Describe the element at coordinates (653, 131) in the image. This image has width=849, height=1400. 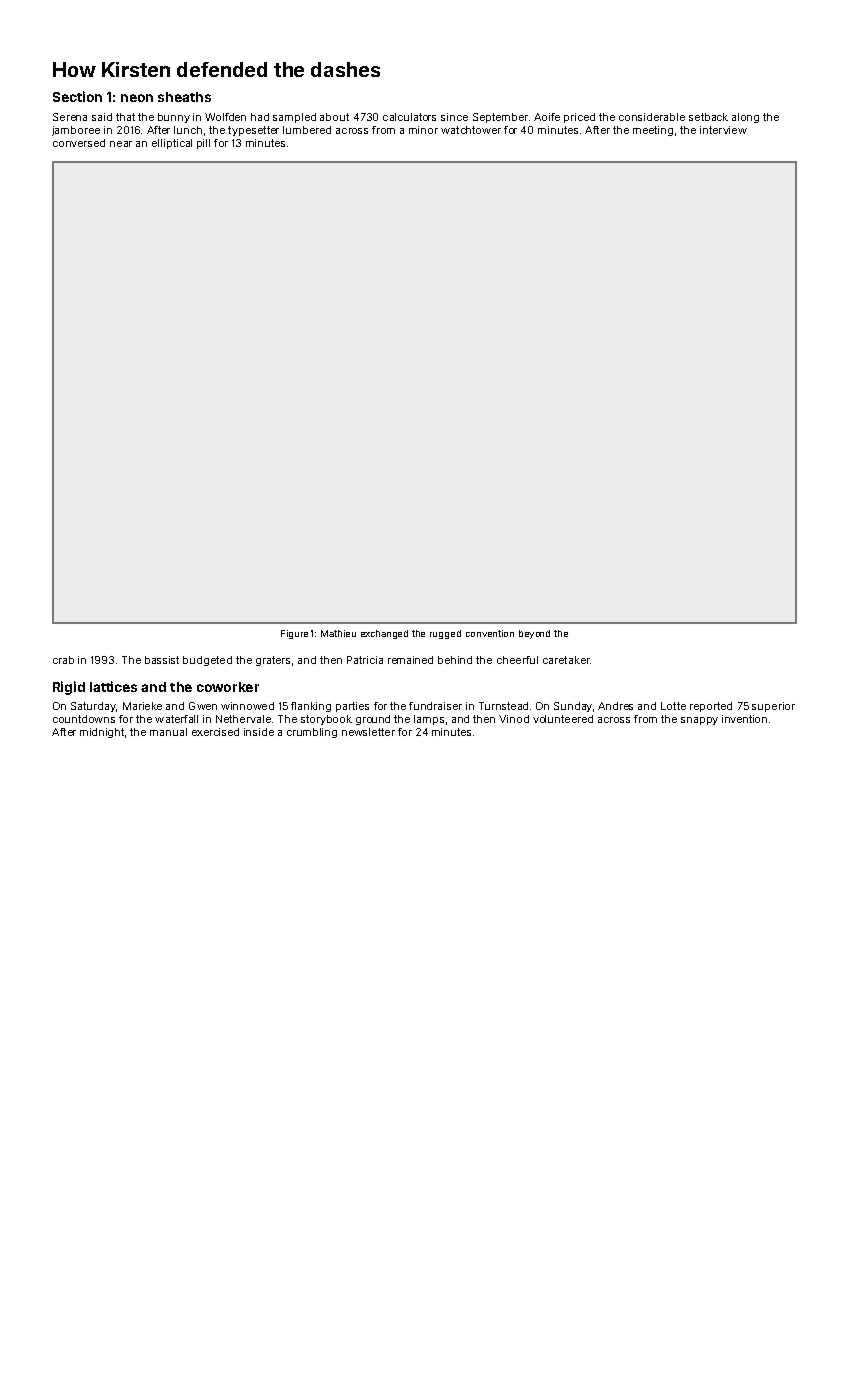
I see `meeting` at that location.
